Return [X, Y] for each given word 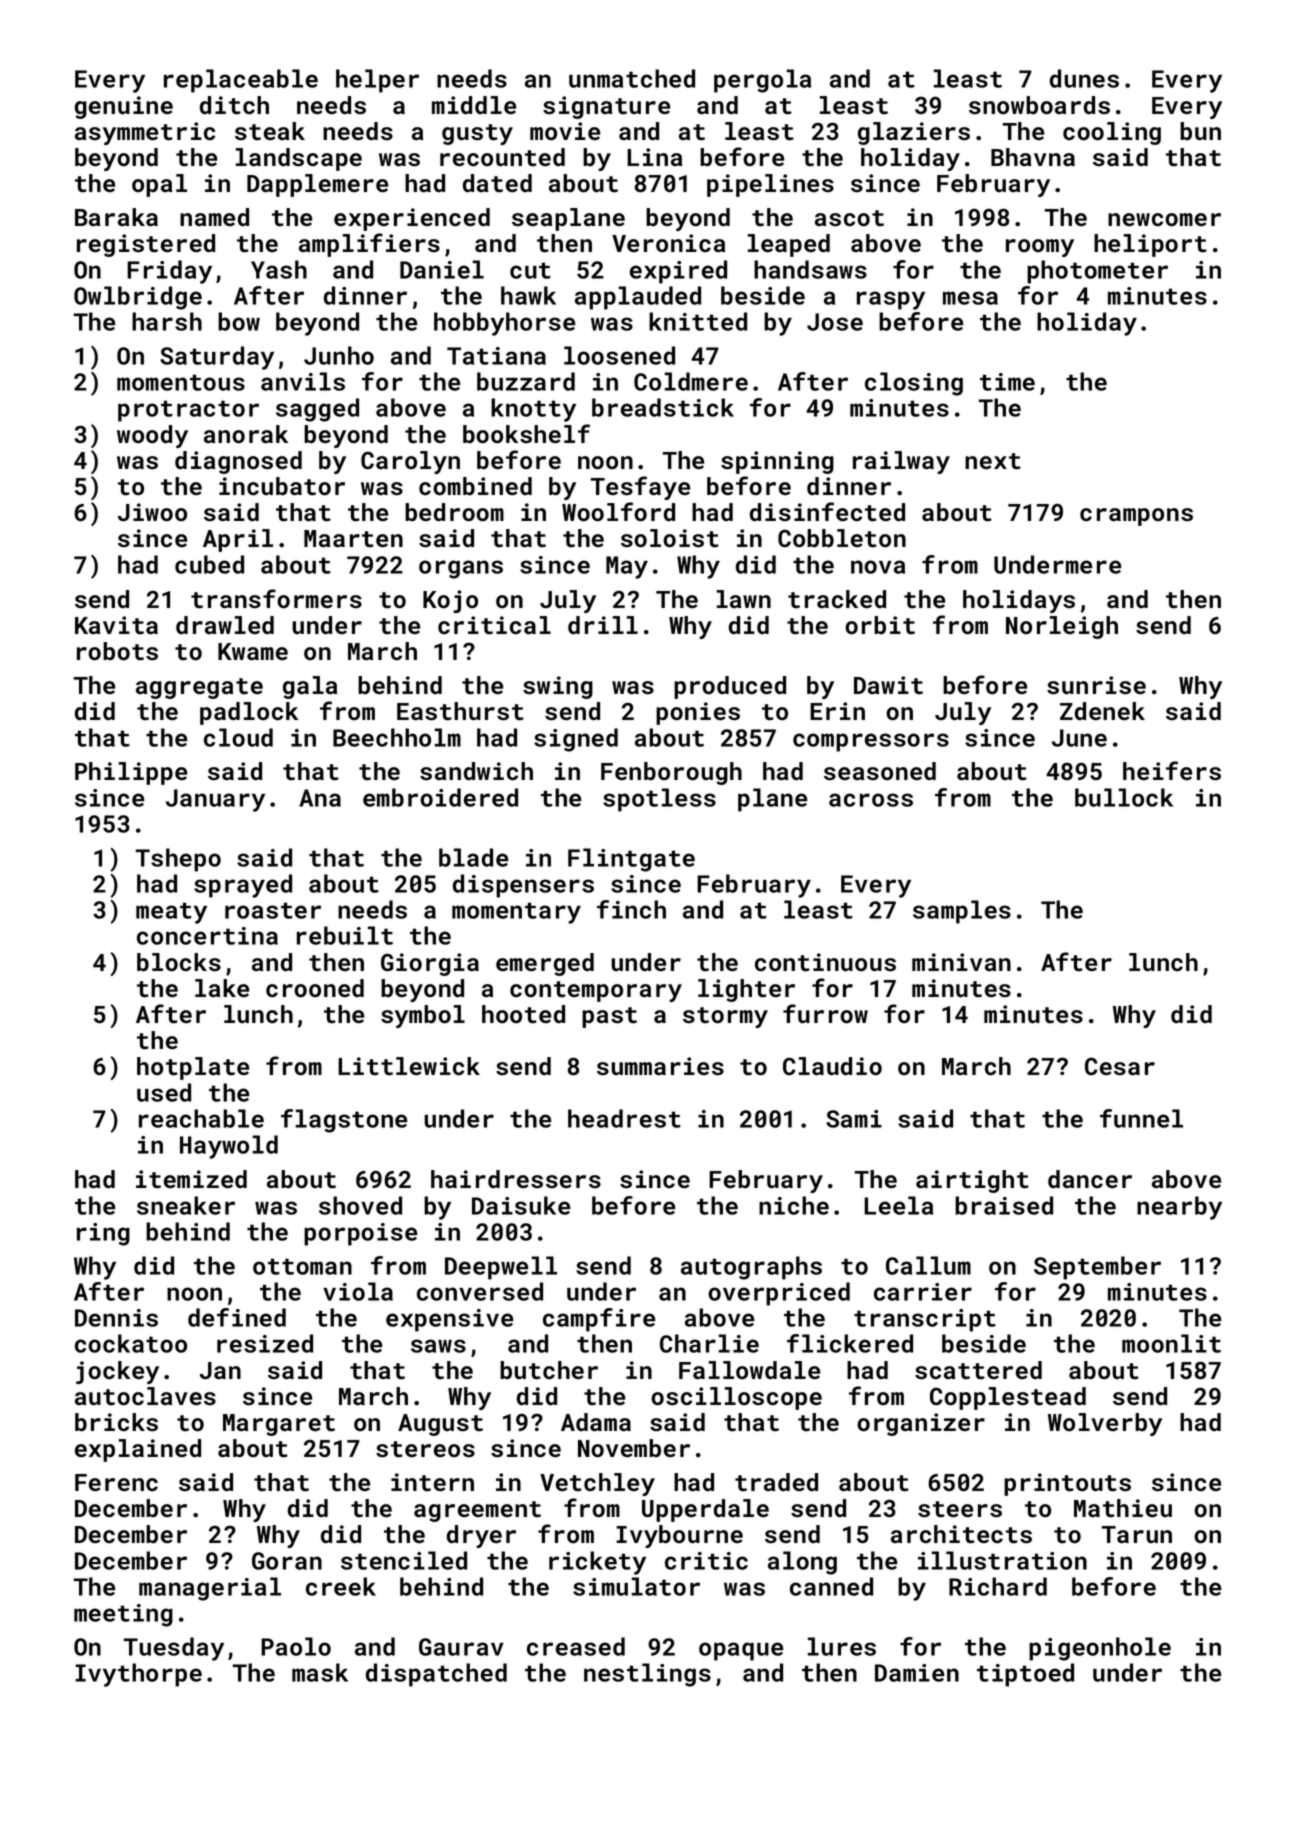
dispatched [436, 1675]
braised [1004, 1205]
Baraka [116, 217]
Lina [654, 157]
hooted [523, 1014]
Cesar [1120, 1066]
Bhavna [1033, 157]
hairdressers [516, 1179]
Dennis [116, 1318]
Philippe [131, 773]
